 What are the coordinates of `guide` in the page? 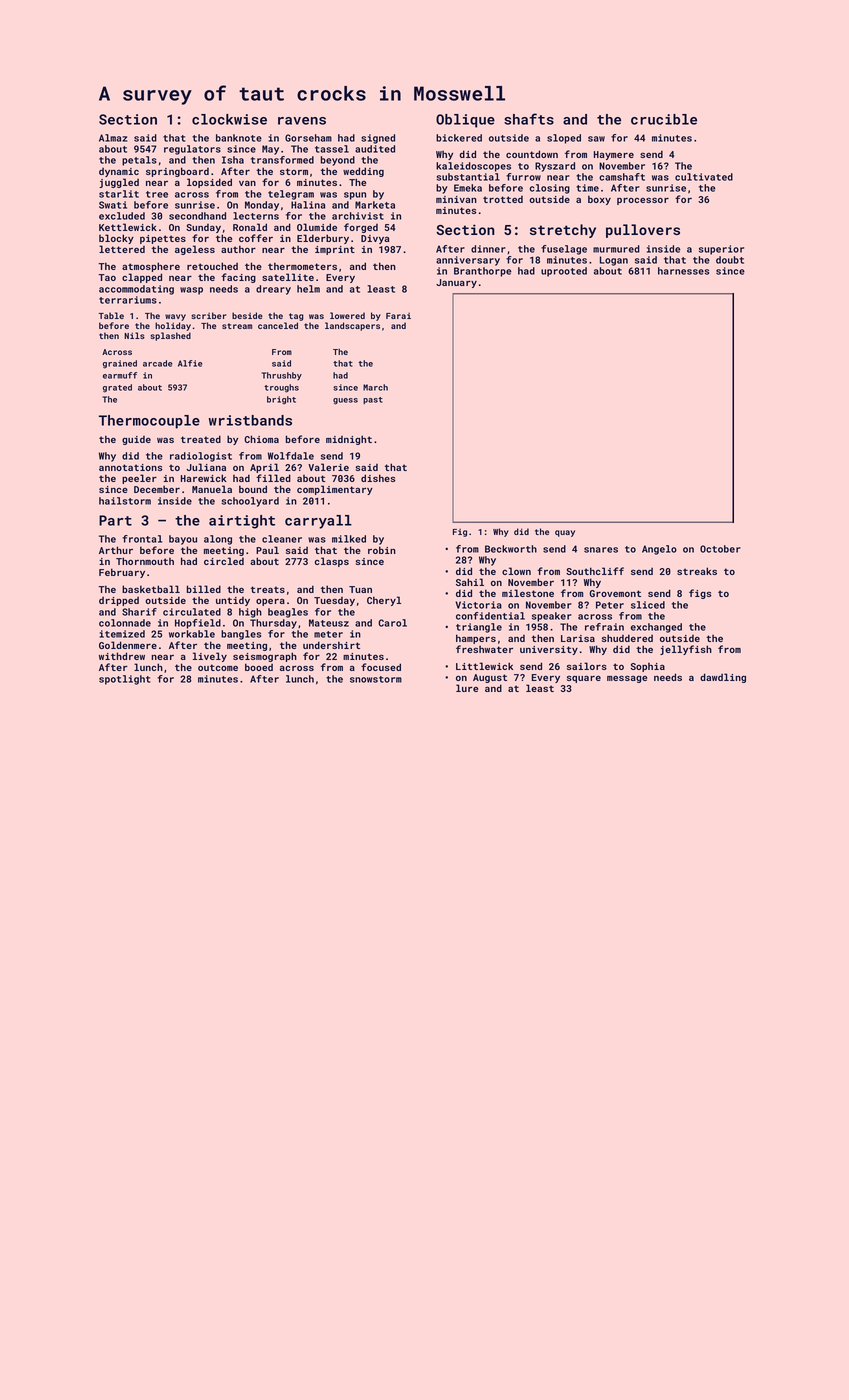 It's located at (136, 440).
